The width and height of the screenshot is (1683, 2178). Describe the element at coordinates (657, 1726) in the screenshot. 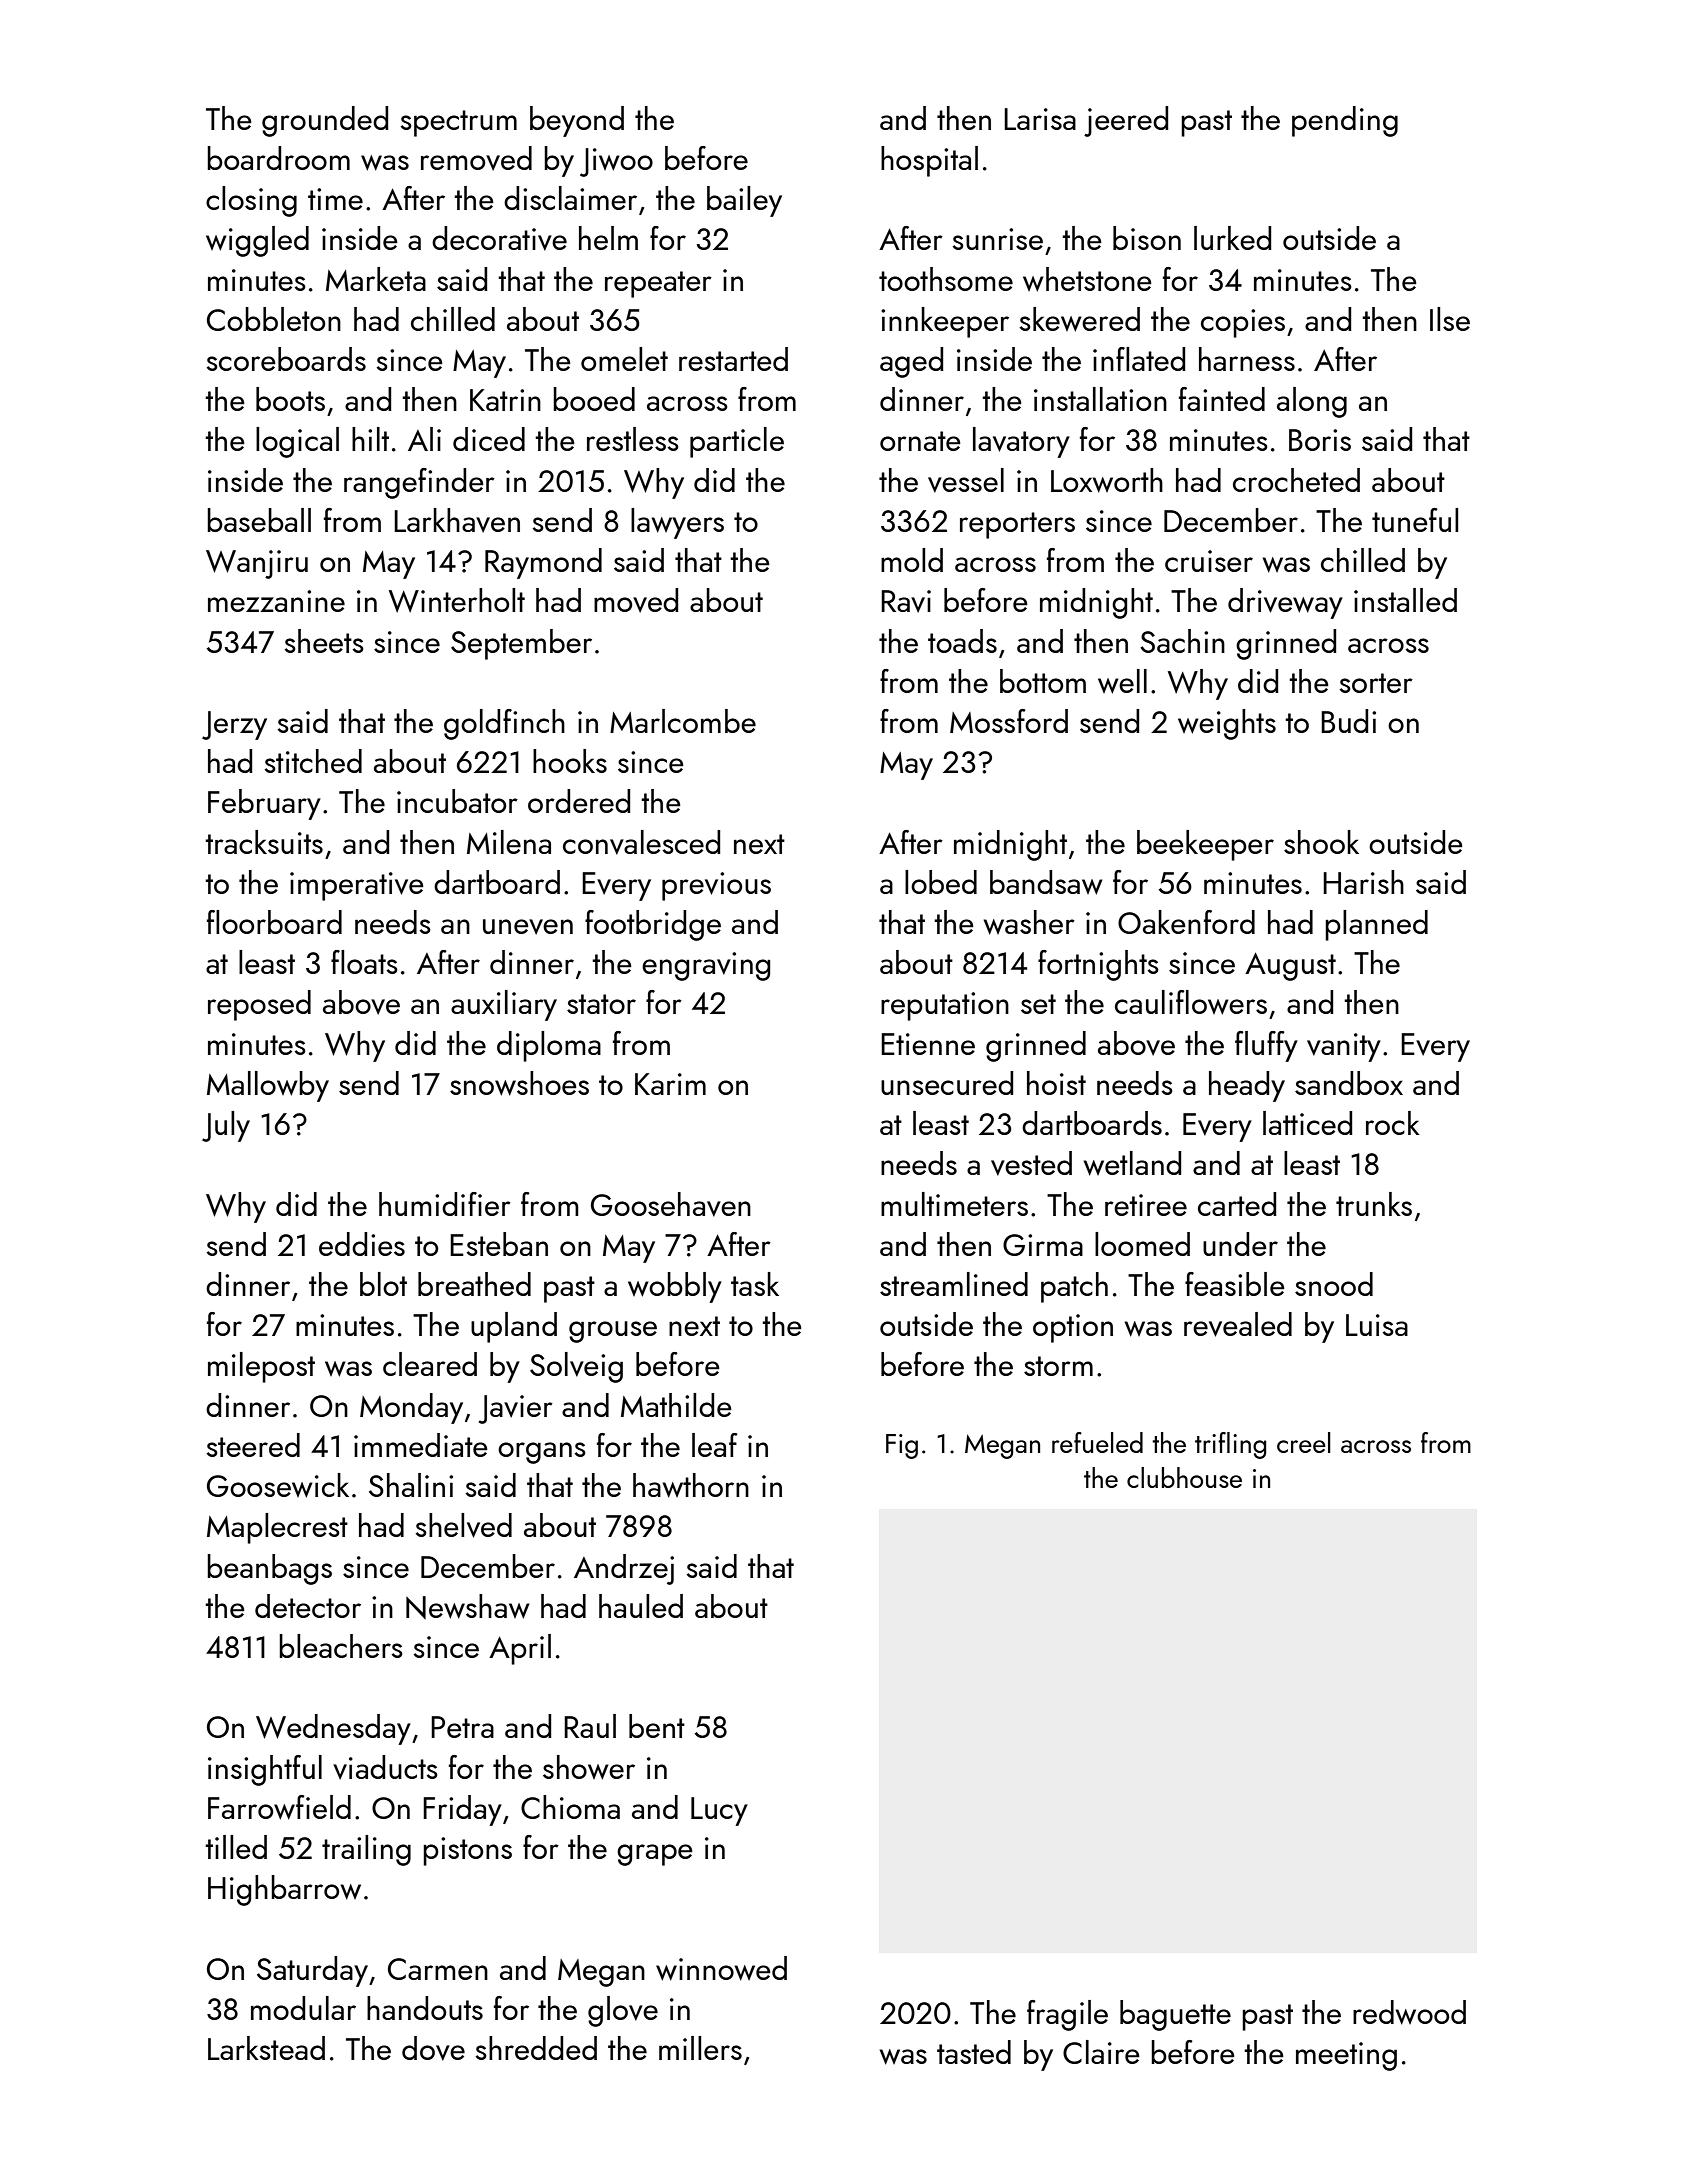

I see `bent` at that location.
